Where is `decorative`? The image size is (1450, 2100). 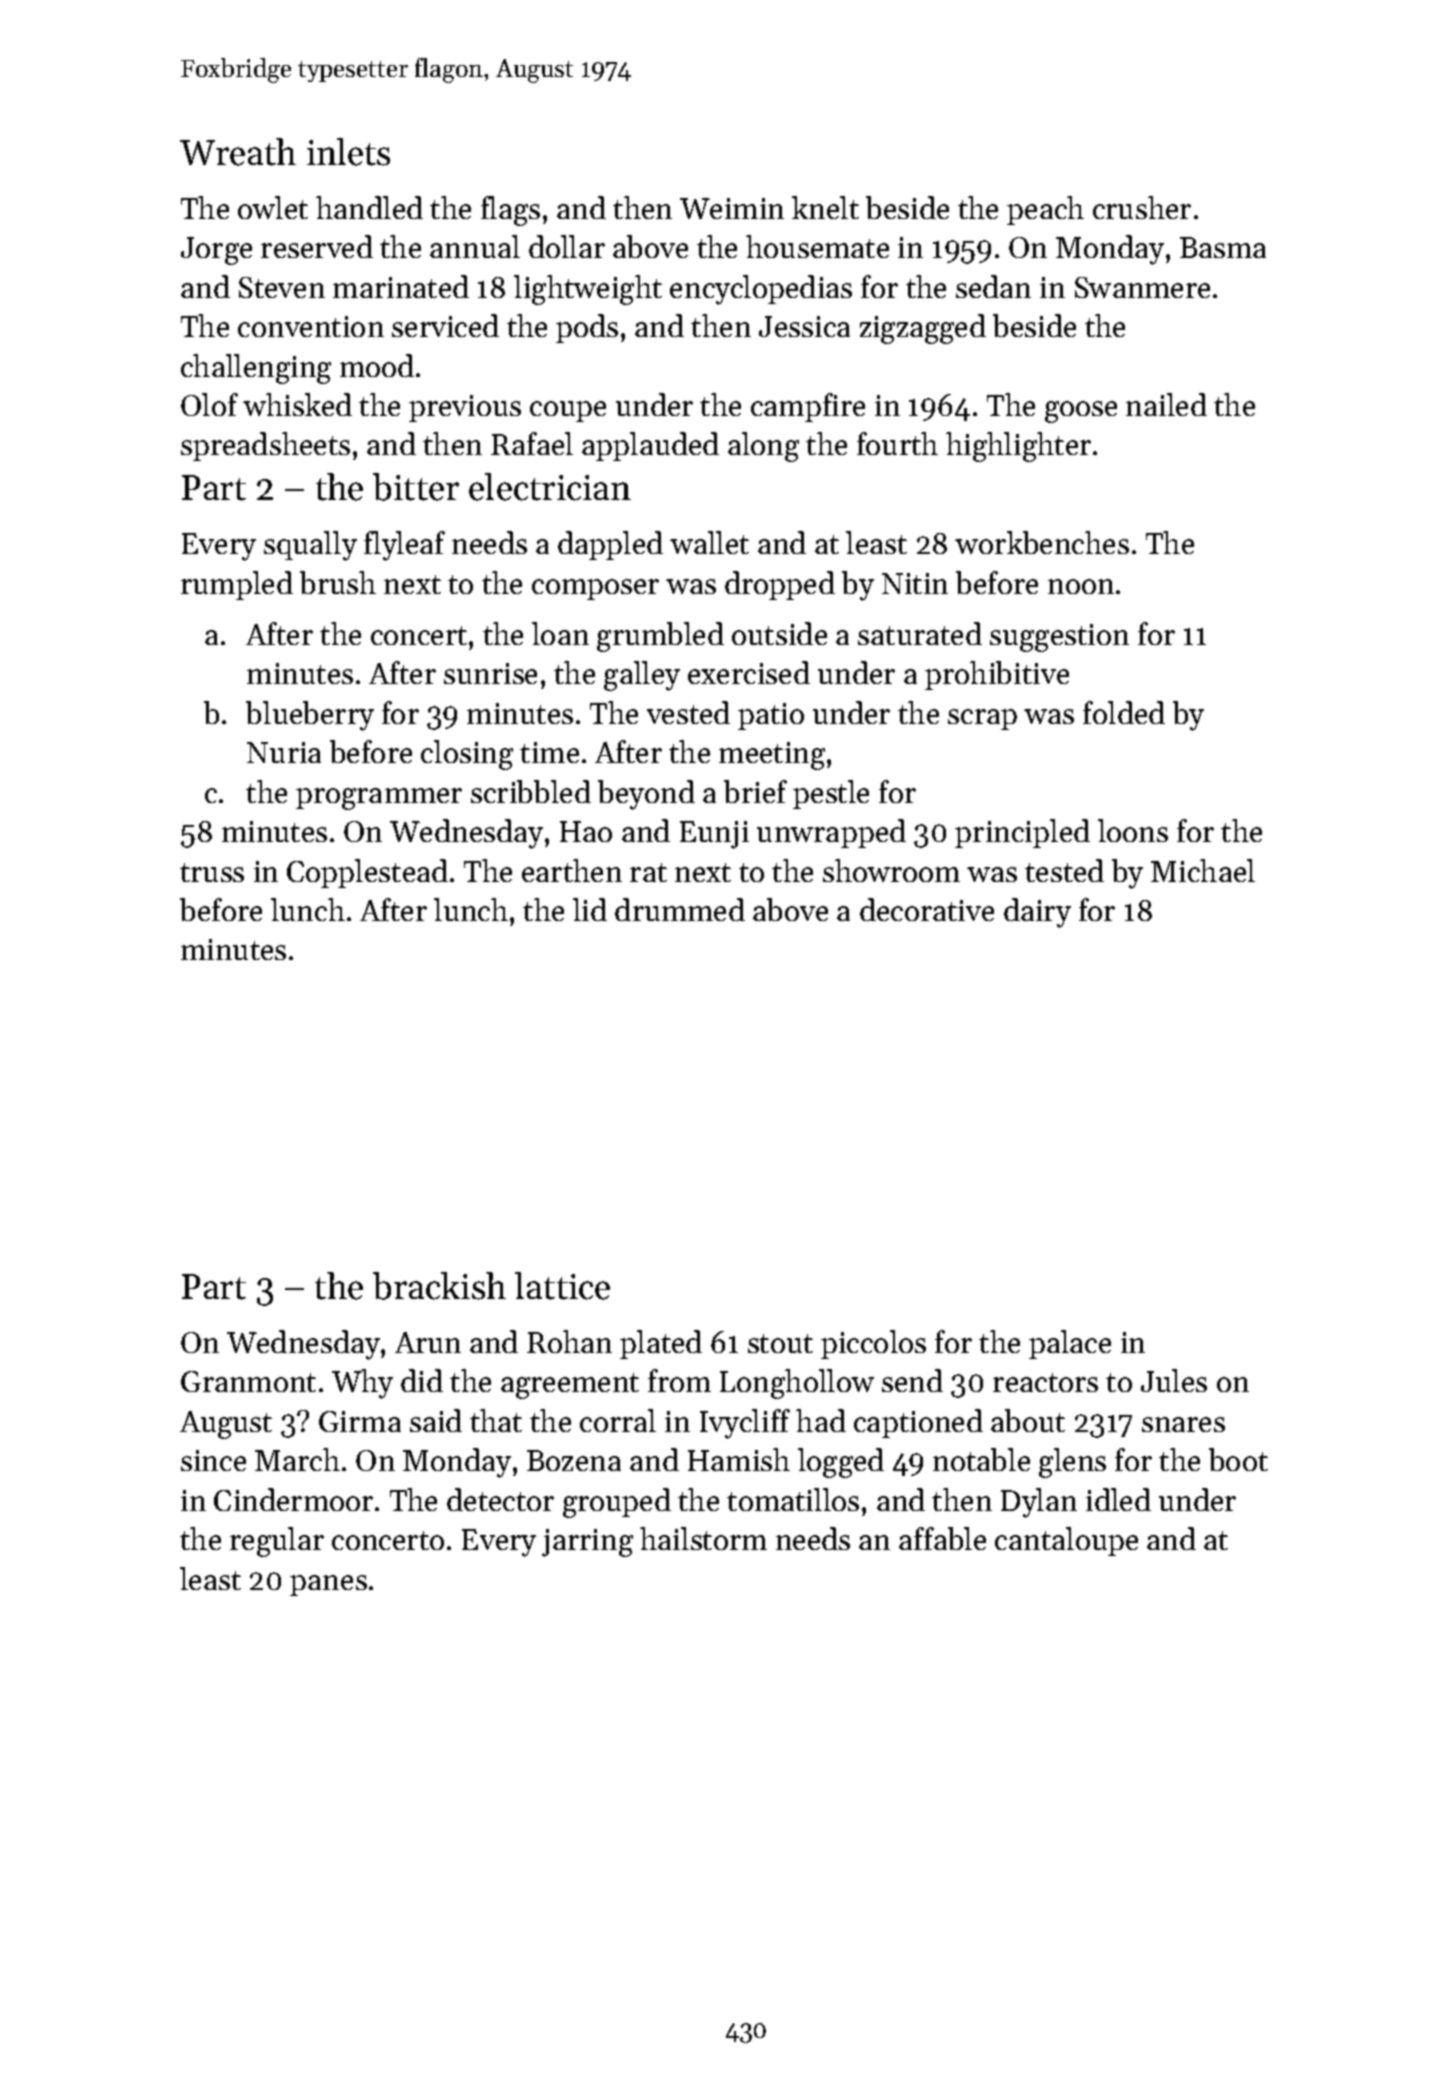 decorative is located at coordinates (927, 909).
